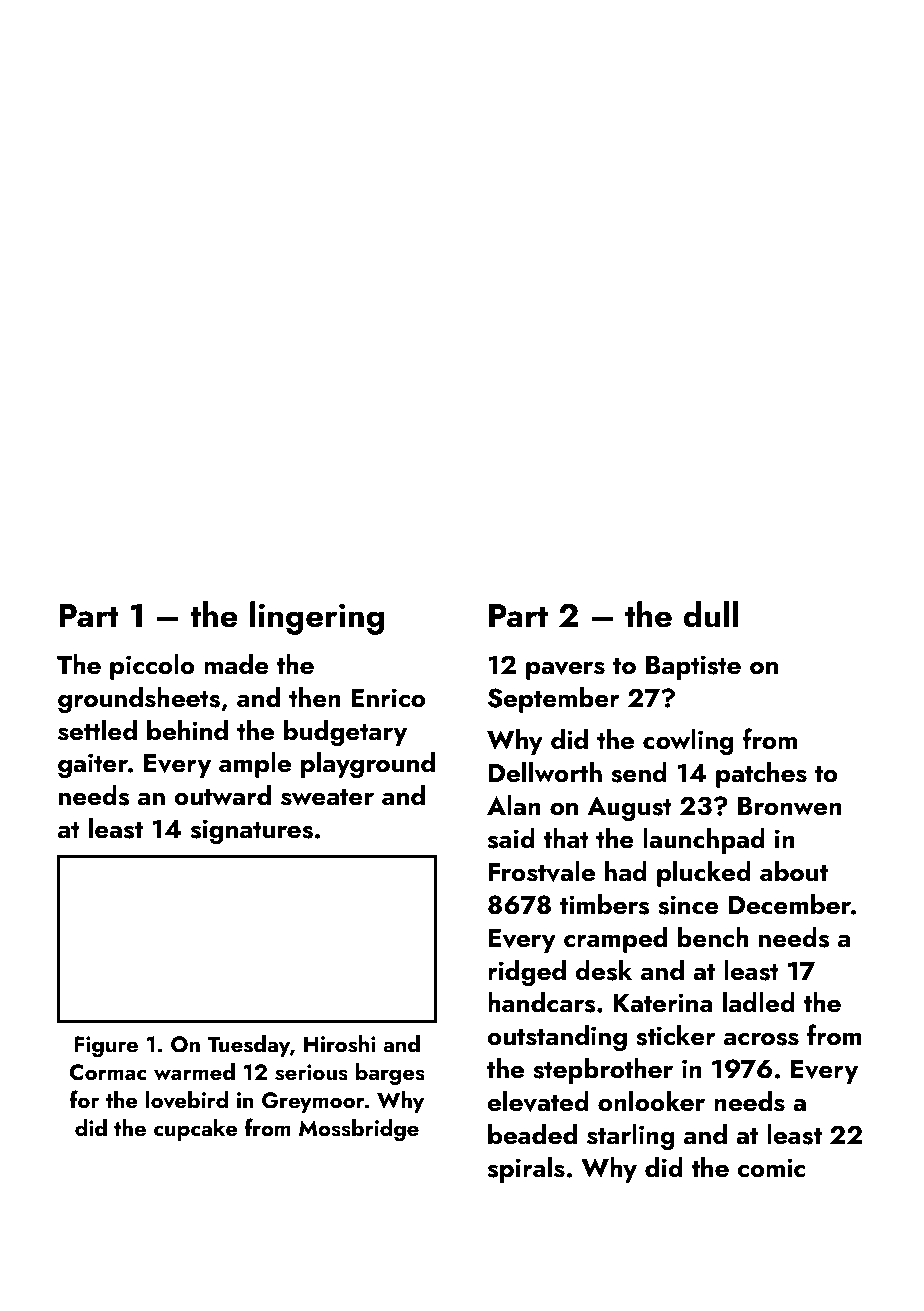 The image size is (924, 1311). What do you see at coordinates (771, 1168) in the page?
I see `comic` at bounding box center [771, 1168].
